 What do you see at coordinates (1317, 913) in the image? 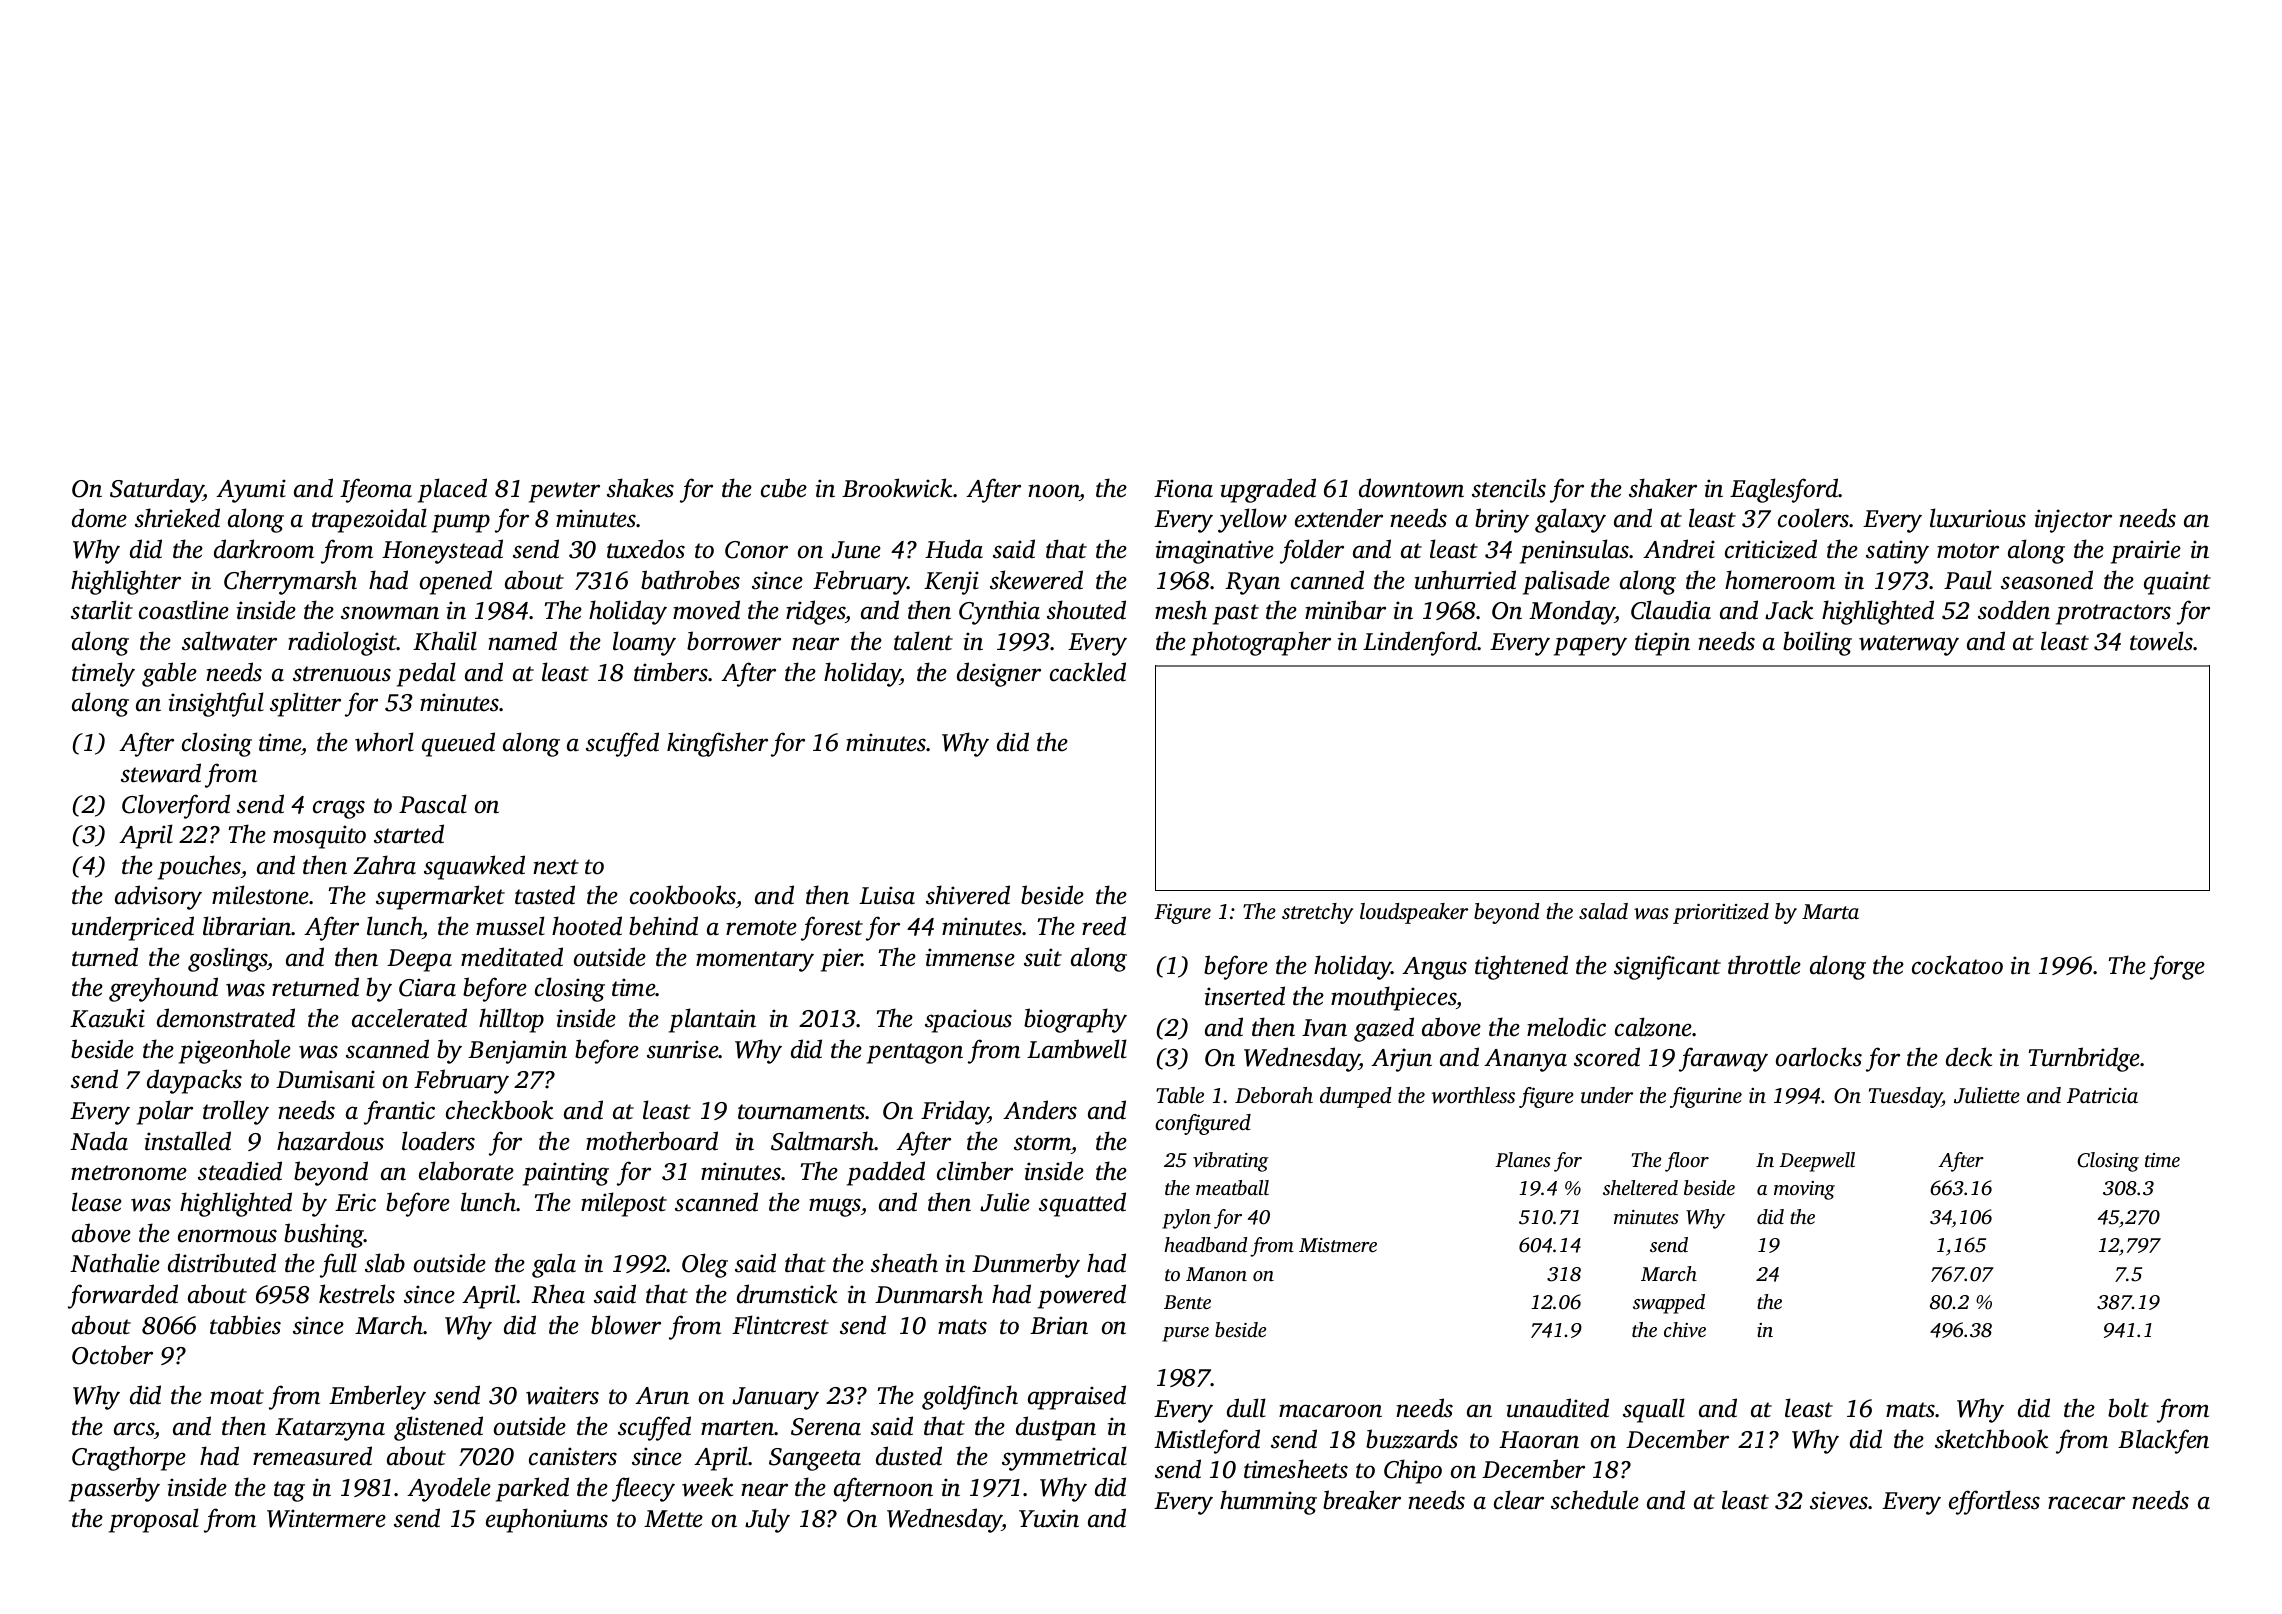
I see `stretchy` at bounding box center [1317, 913].
